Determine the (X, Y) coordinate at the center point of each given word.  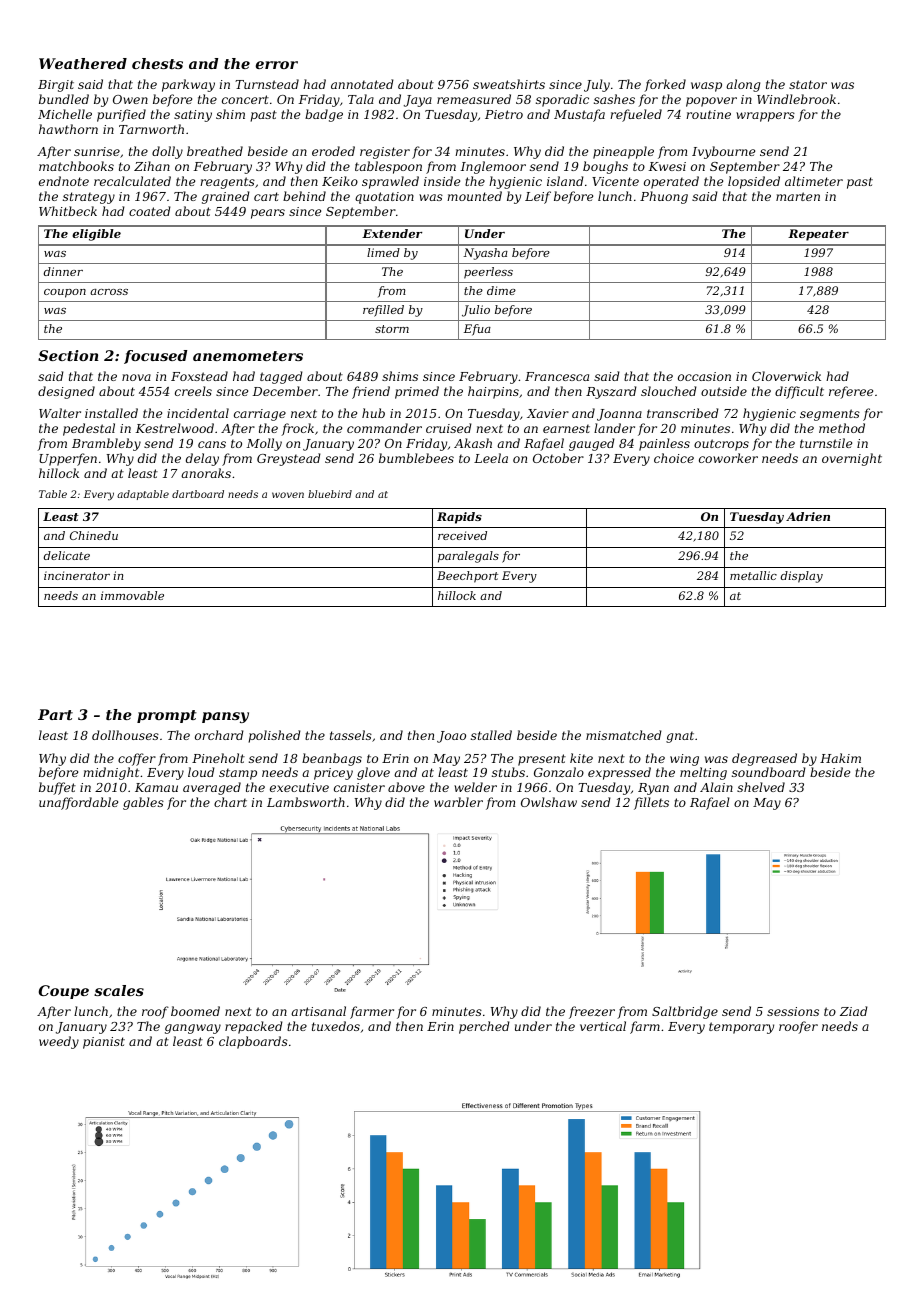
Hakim (840, 758)
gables (143, 803)
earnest (566, 428)
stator (808, 84)
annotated (362, 84)
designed (66, 392)
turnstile (826, 443)
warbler (458, 802)
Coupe (64, 992)
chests (157, 63)
